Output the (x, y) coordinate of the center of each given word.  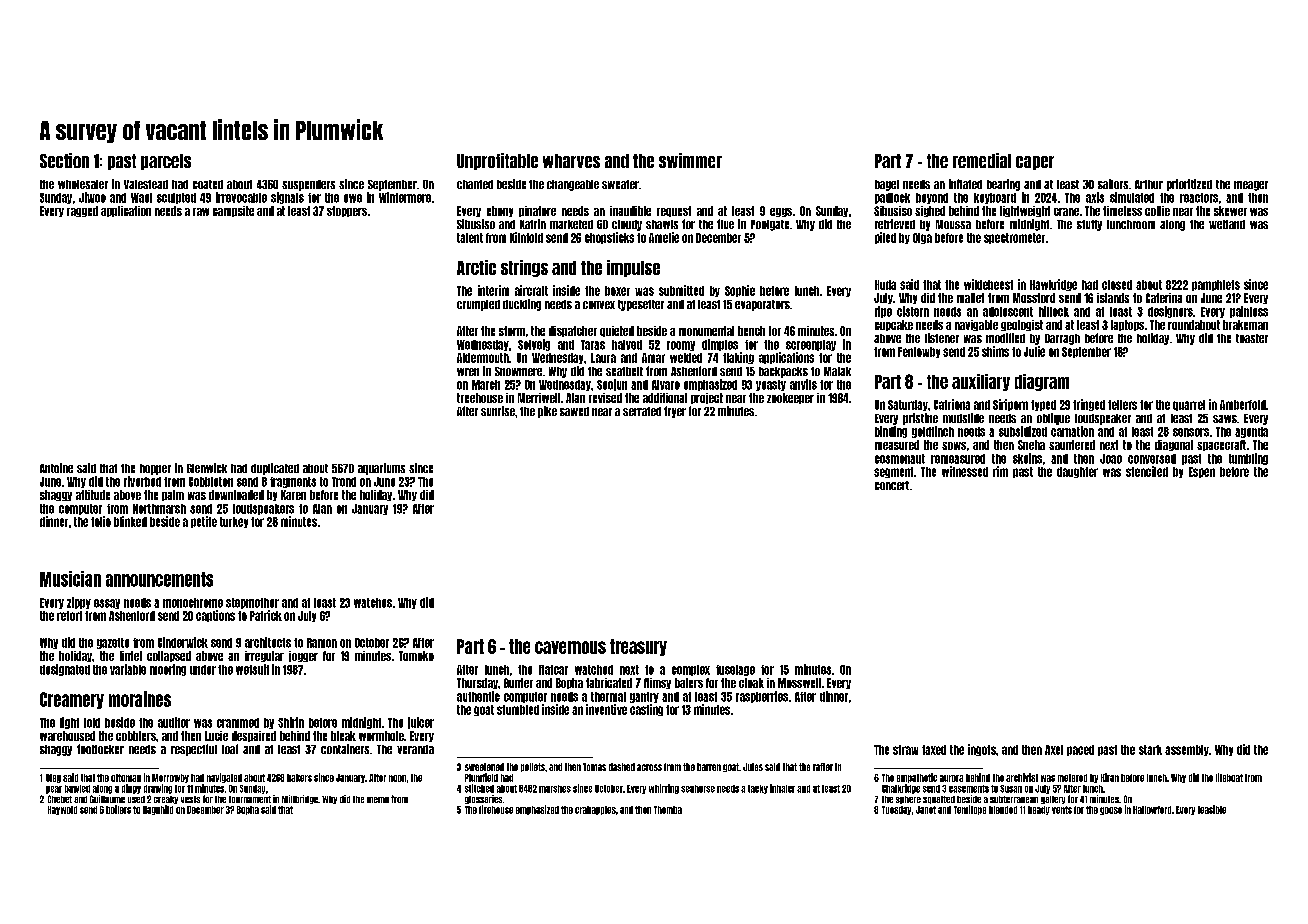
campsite (233, 211)
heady (1039, 810)
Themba (668, 810)
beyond (932, 198)
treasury (638, 647)
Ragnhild (158, 810)
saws (1225, 419)
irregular (264, 656)
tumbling (1248, 459)
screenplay (811, 345)
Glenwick (207, 468)
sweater (620, 184)
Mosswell (799, 683)
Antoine (56, 468)
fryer (675, 412)
